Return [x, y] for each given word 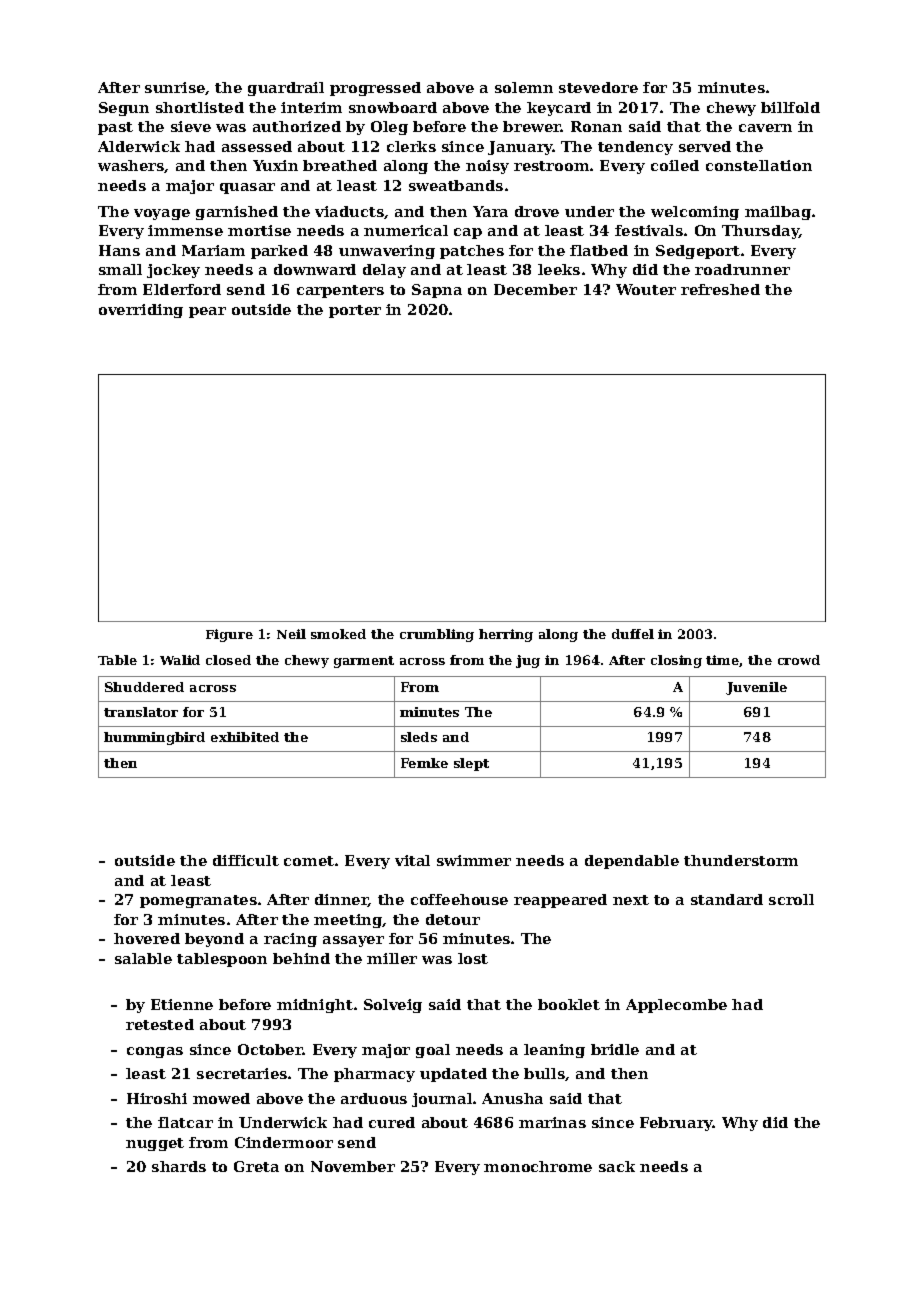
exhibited [245, 737]
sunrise [175, 87]
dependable [632, 862]
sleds [419, 737]
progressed [375, 89]
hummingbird [154, 738]
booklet [569, 1004]
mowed [221, 1098]
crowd [799, 660]
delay [384, 271]
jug [528, 661]
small [120, 269]
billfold [790, 107]
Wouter [646, 289]
